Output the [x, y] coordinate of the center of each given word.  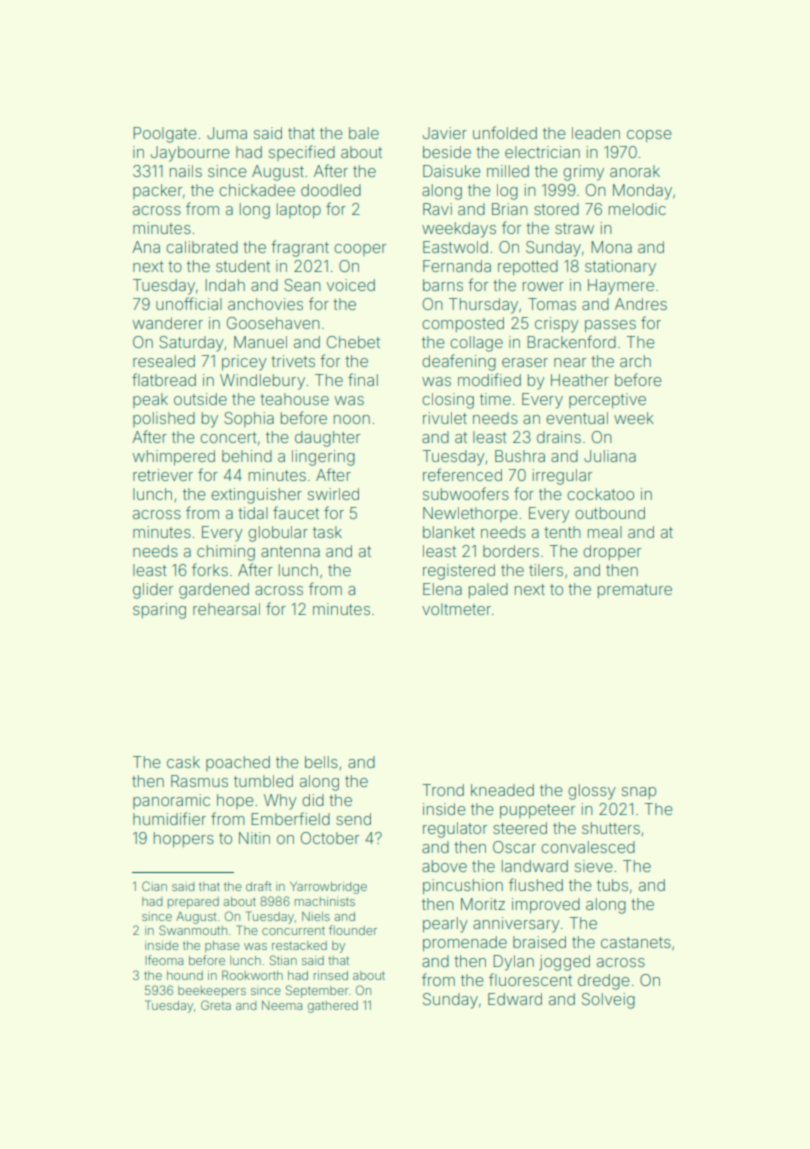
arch [635, 361]
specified [302, 153]
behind [247, 456]
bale [364, 133]
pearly [445, 925]
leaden [596, 133]
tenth [562, 532]
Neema [282, 1005]
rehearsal [226, 609]
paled [488, 590]
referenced [462, 474]
